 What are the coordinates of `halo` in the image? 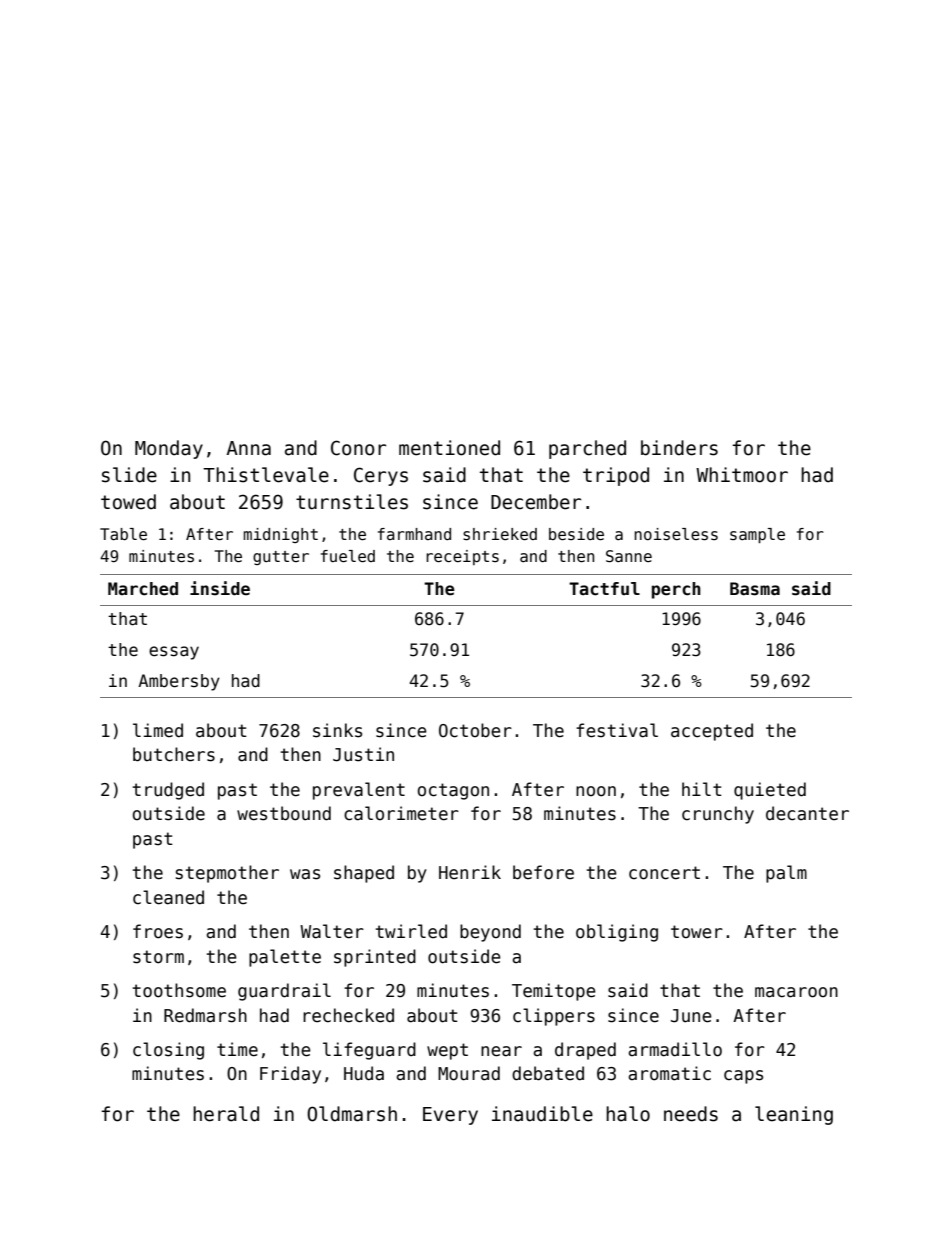 It's located at (628, 1114).
